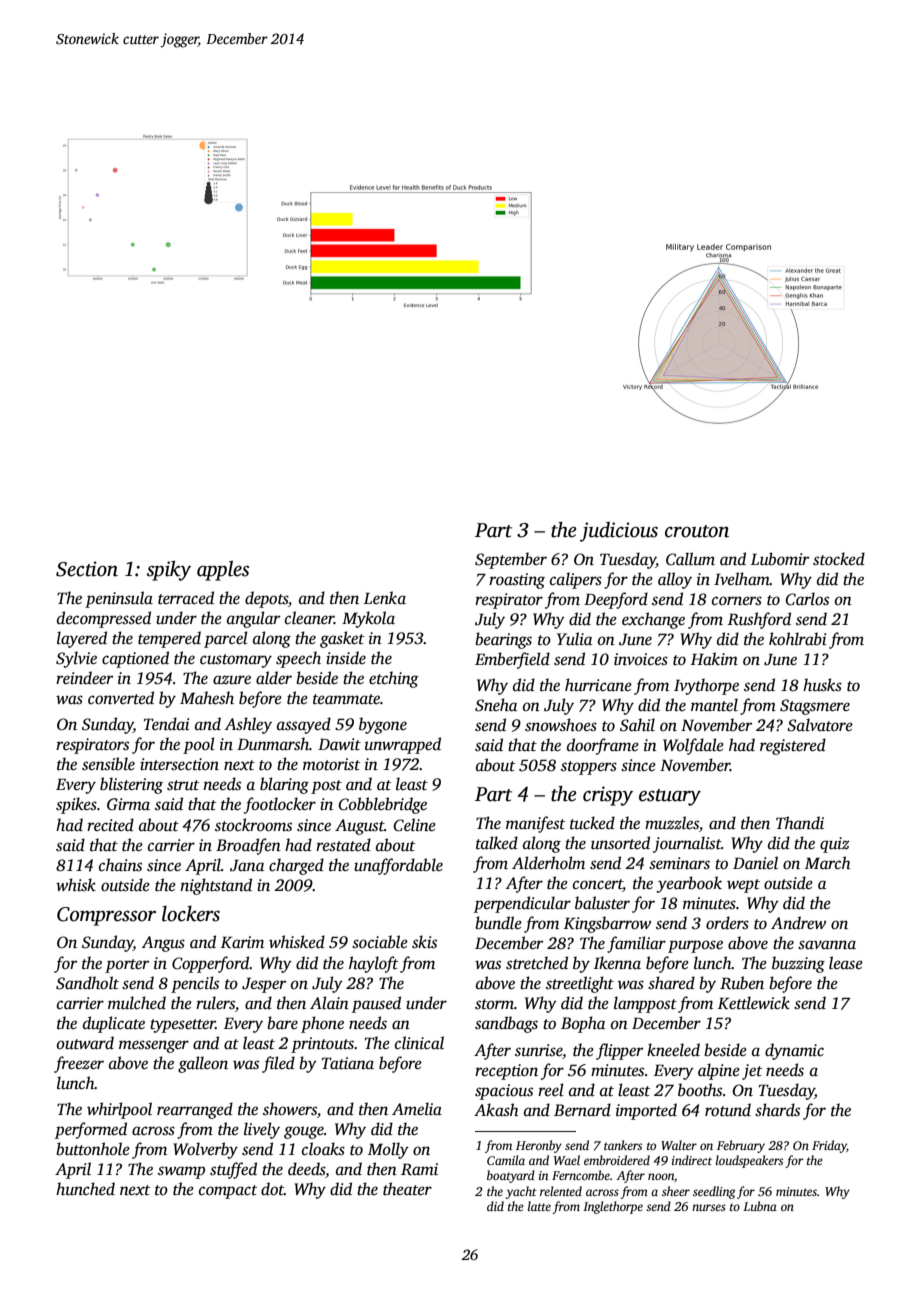 Image resolution: width=924 pixels, height=1308 pixels. I want to click on performed, so click(91, 1130).
